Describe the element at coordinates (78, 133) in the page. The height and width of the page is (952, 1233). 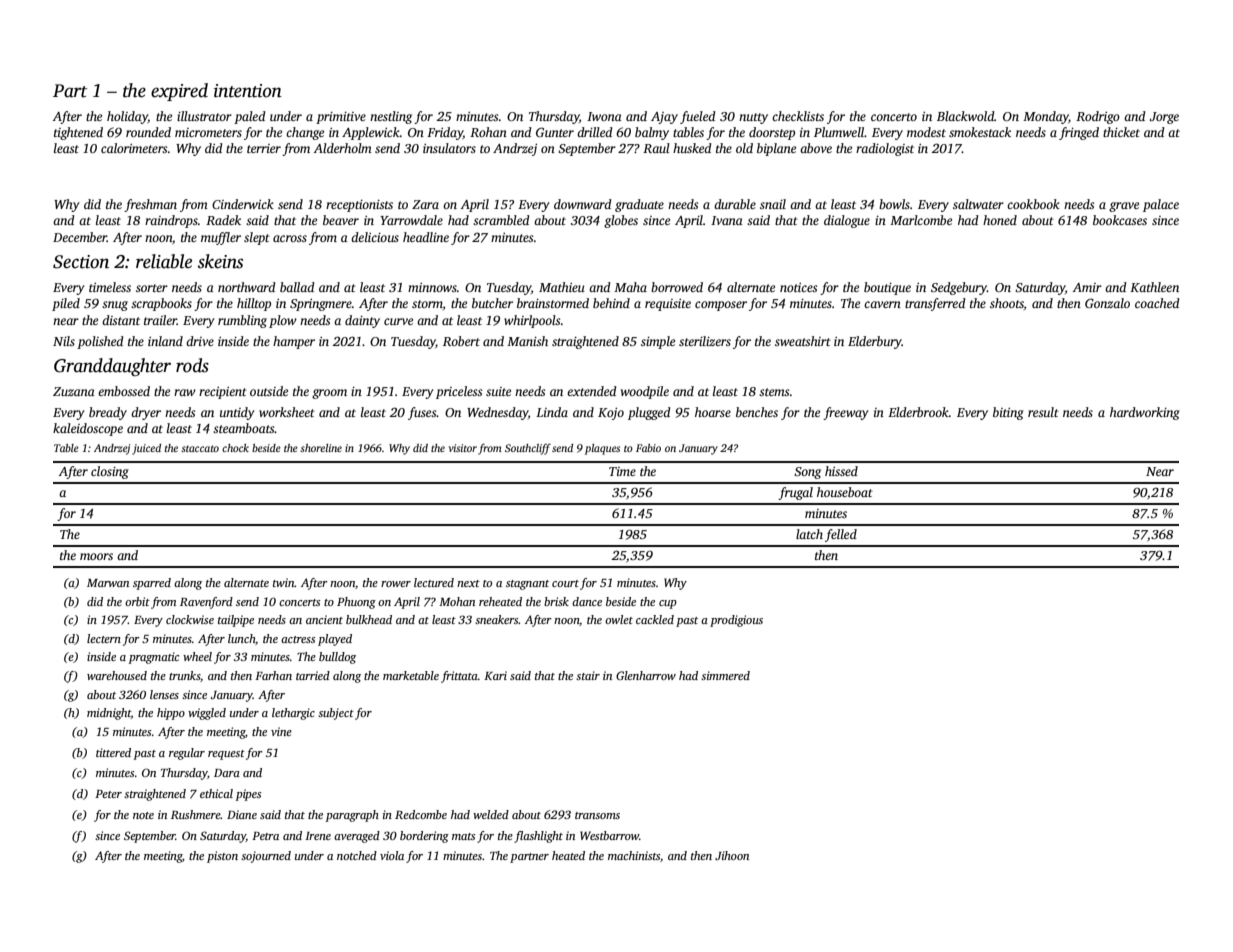
I see `tightened` at that location.
